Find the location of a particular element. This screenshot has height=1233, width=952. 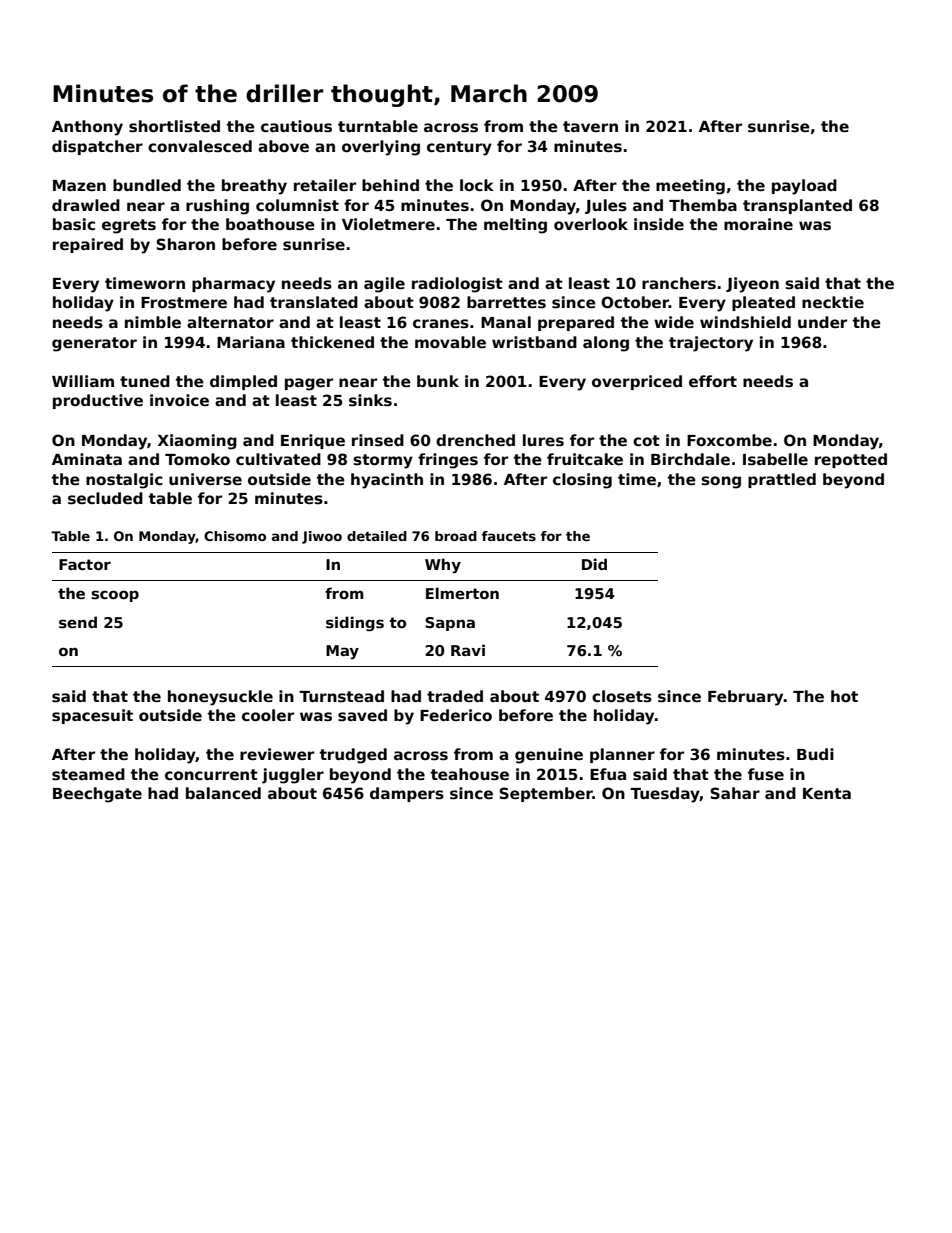

egrets is located at coordinates (129, 226).
